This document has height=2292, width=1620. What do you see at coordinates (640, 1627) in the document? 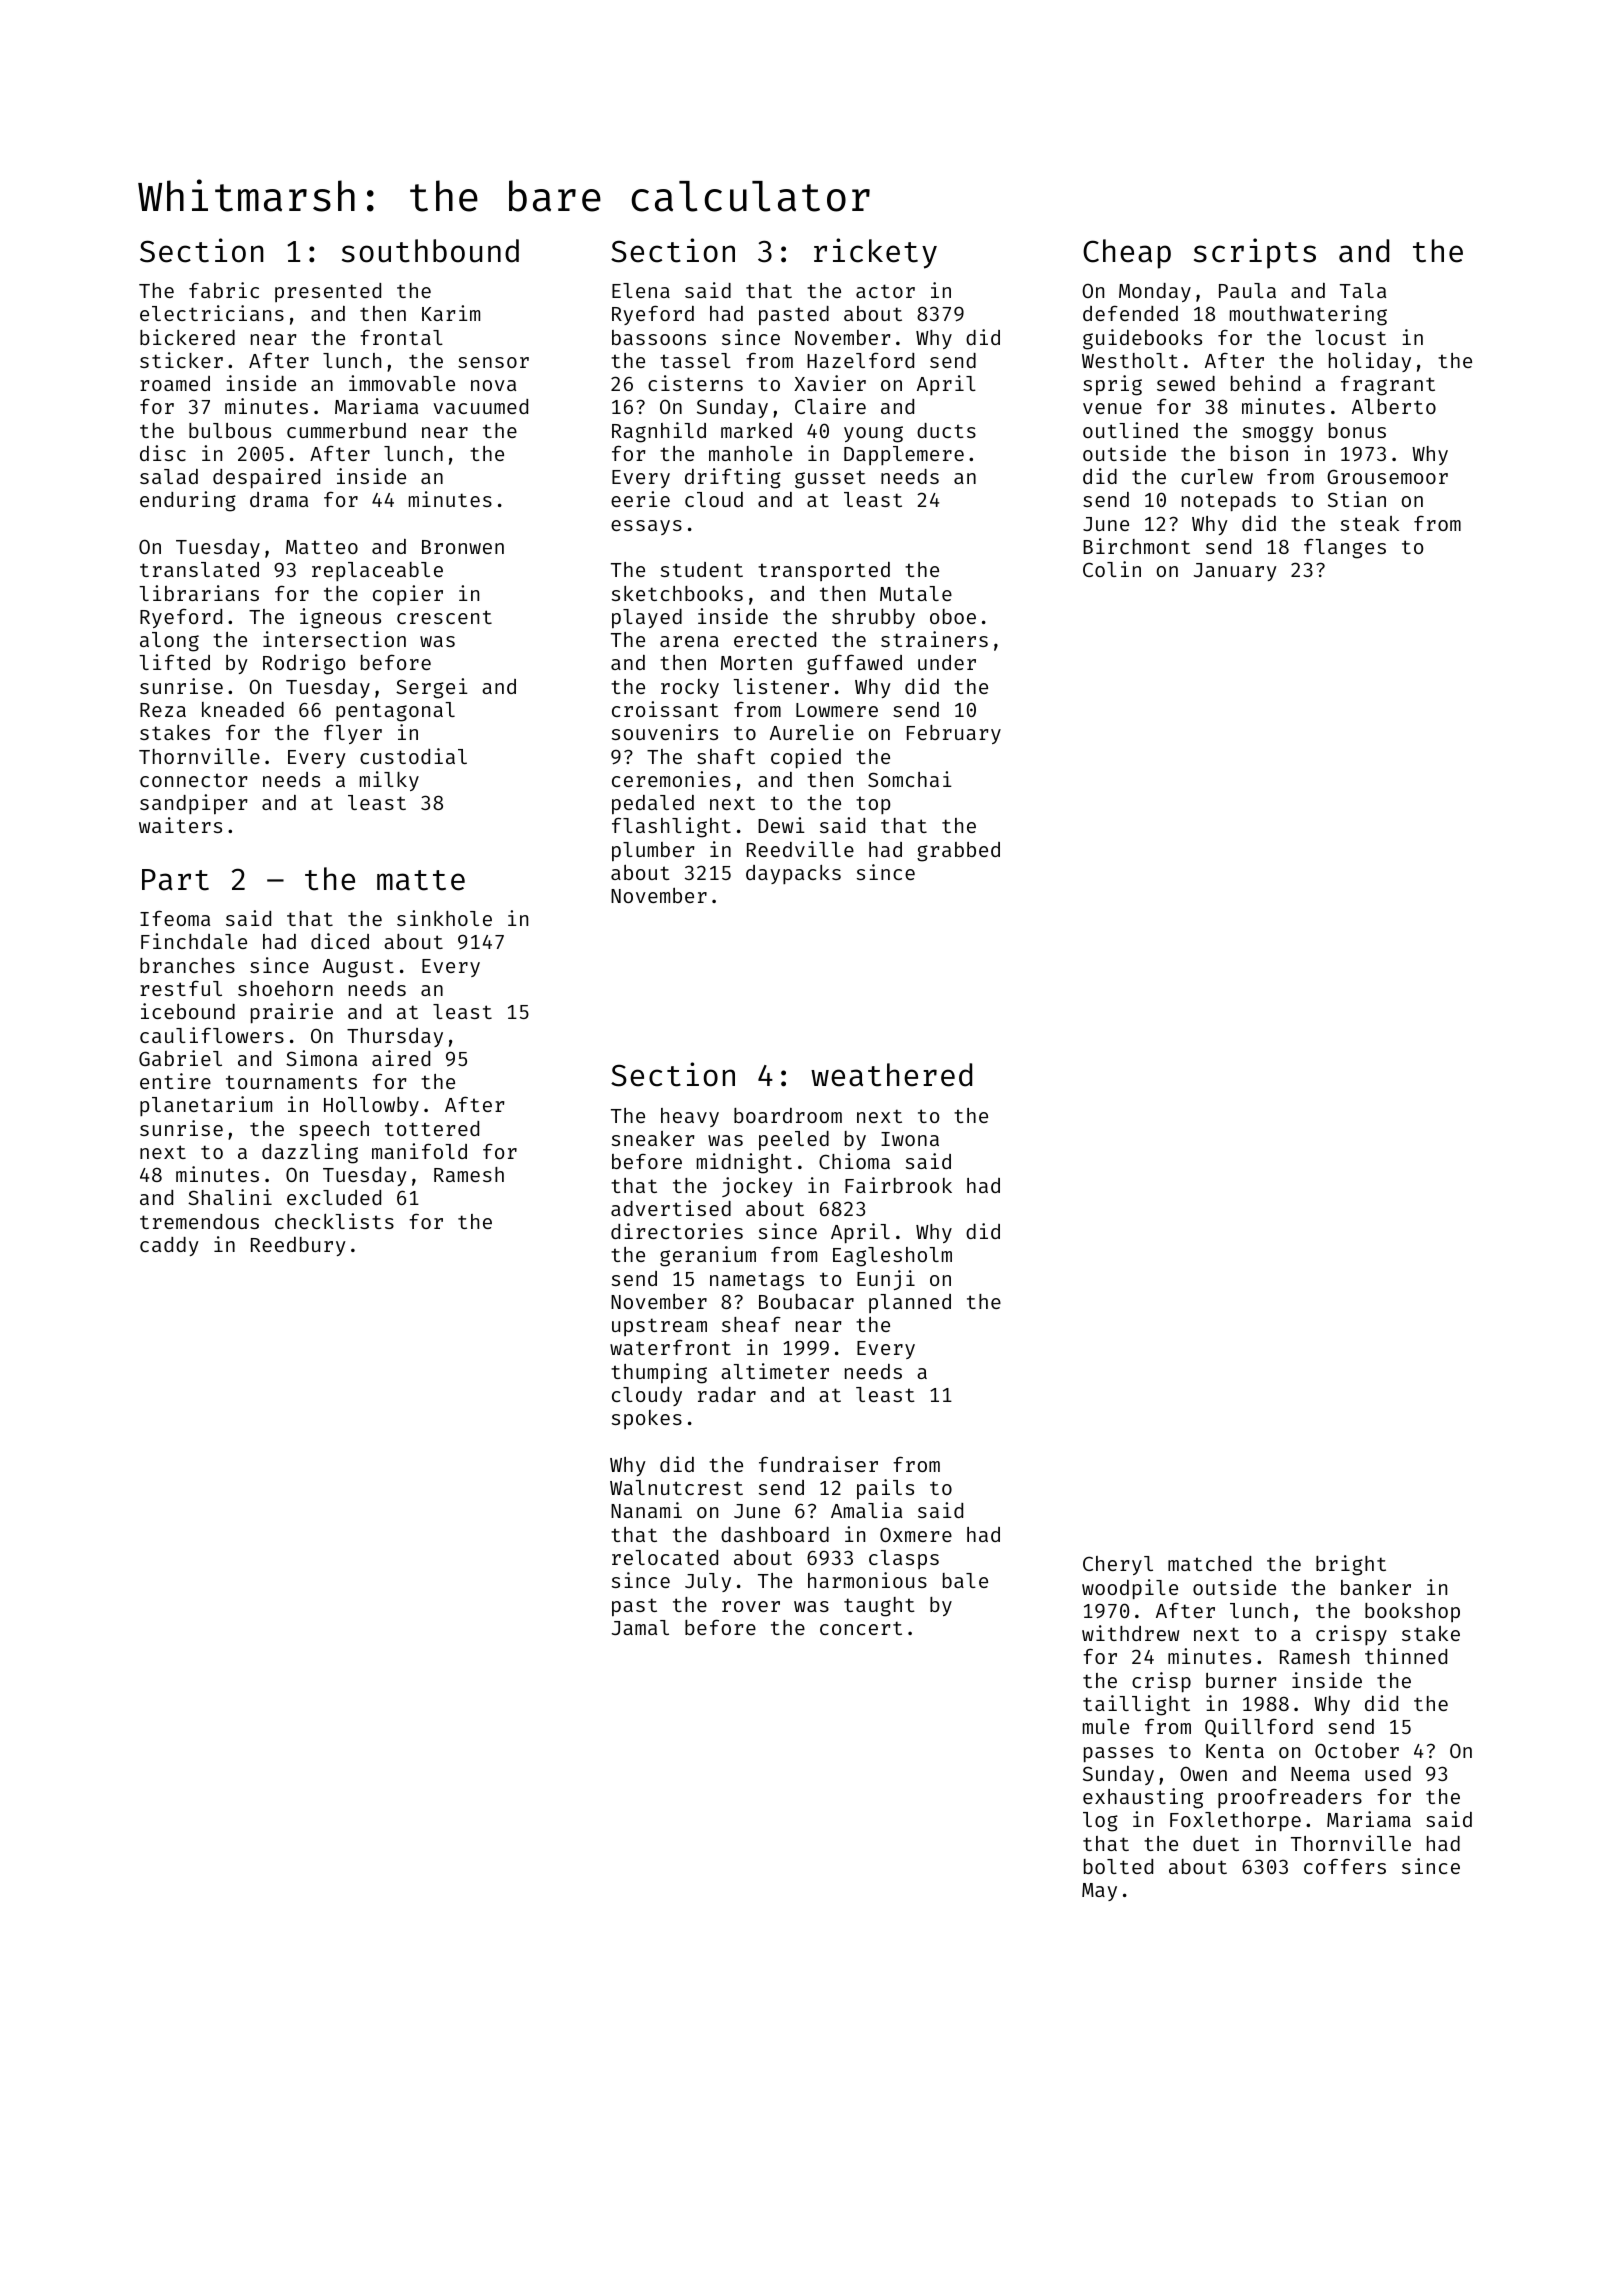
I see `Jamal` at bounding box center [640, 1627].
